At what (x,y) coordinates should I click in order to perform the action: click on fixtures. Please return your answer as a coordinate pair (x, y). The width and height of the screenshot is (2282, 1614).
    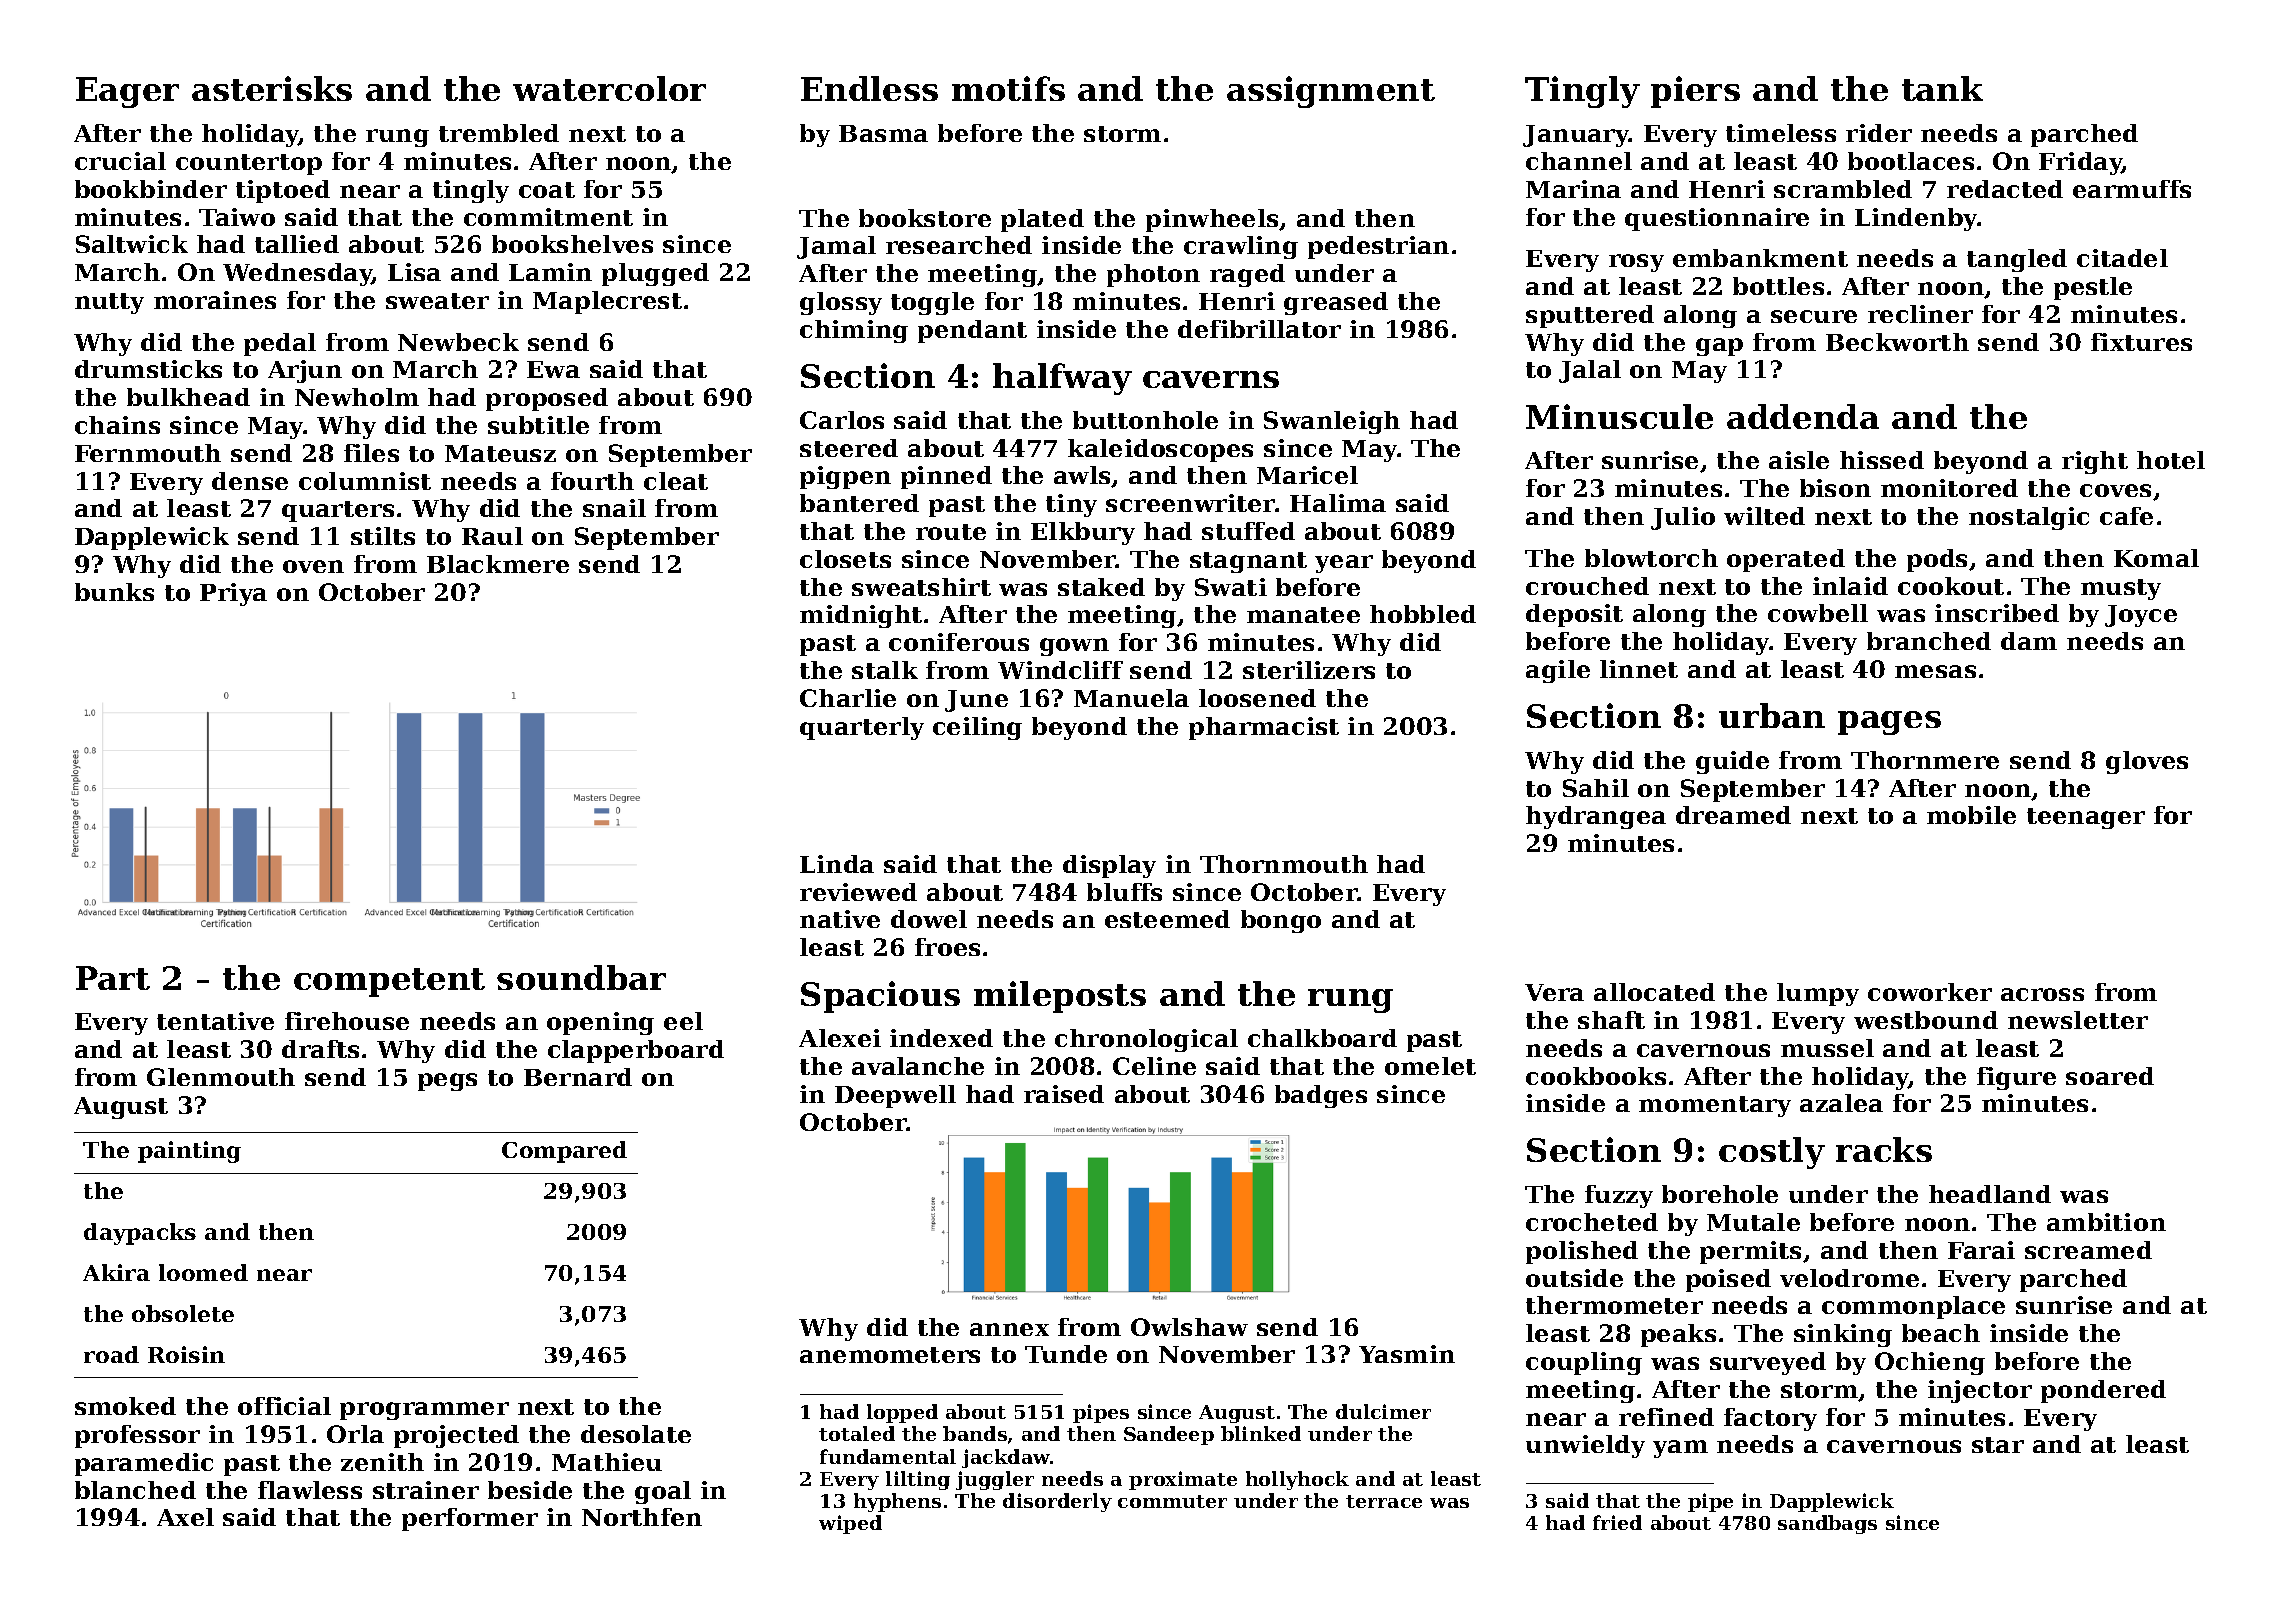
    Looking at the image, I should click on (2141, 342).
